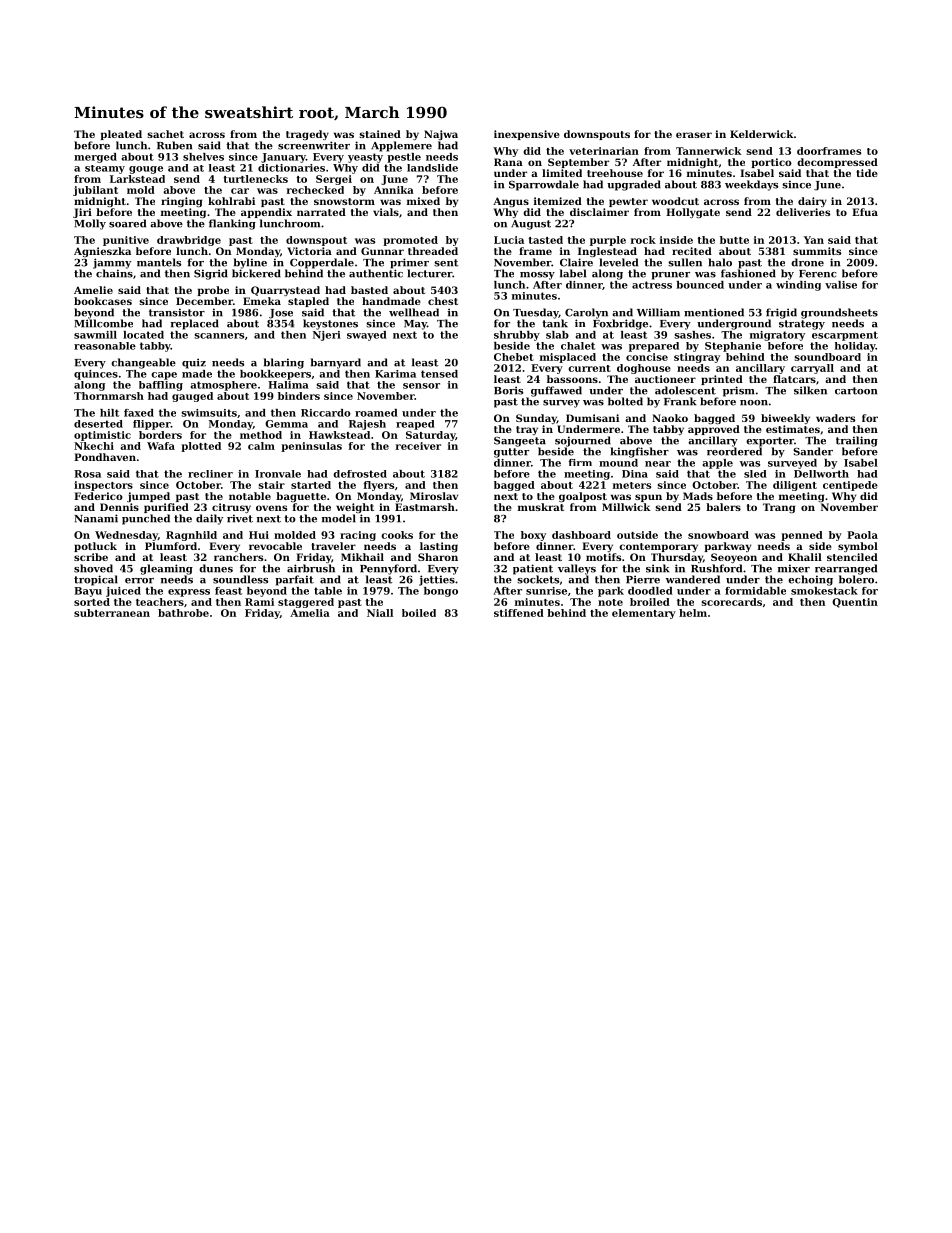  I want to click on bounced, so click(700, 285).
